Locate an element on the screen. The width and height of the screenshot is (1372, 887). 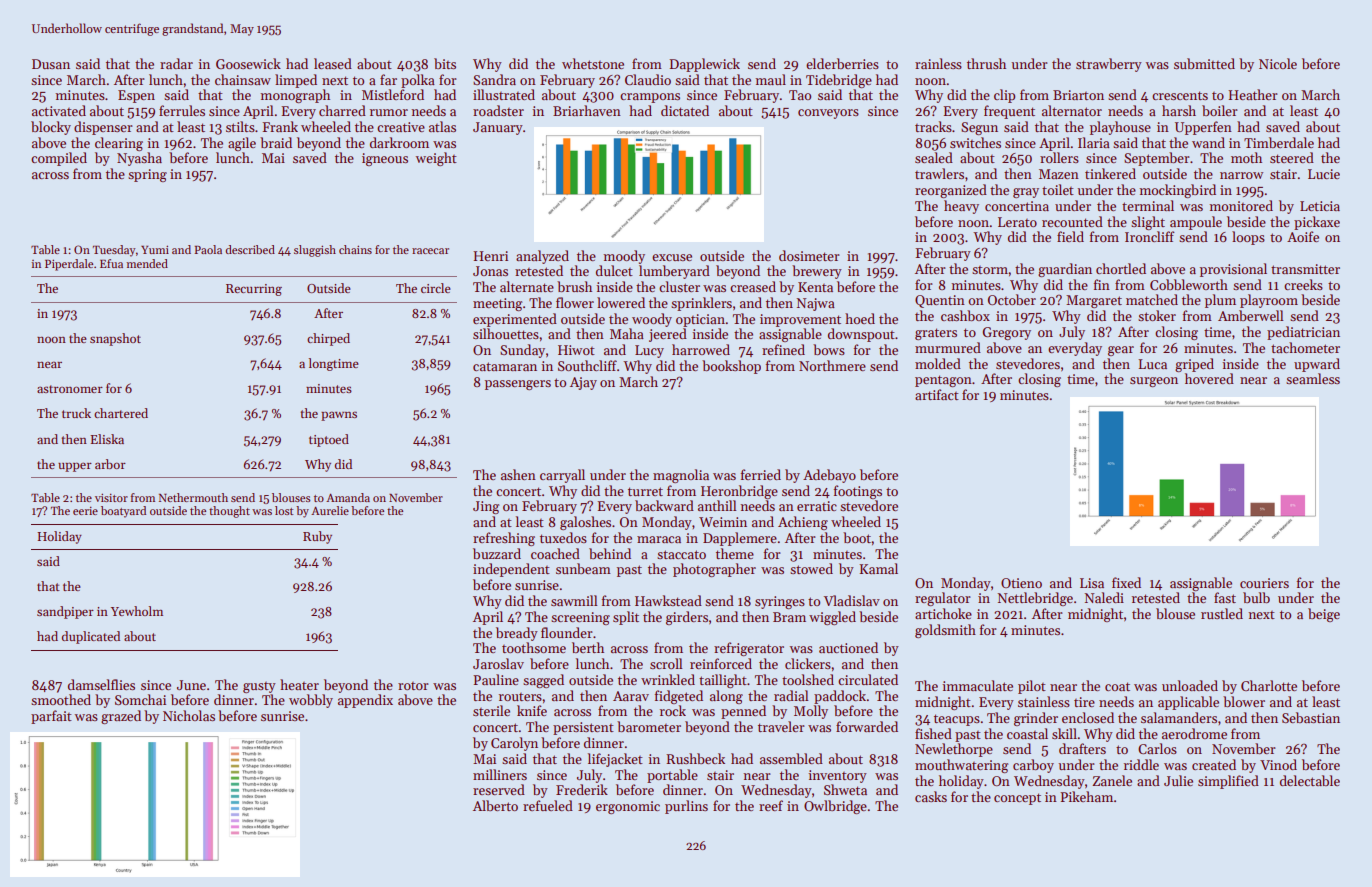
Northmere is located at coordinates (832, 365).
